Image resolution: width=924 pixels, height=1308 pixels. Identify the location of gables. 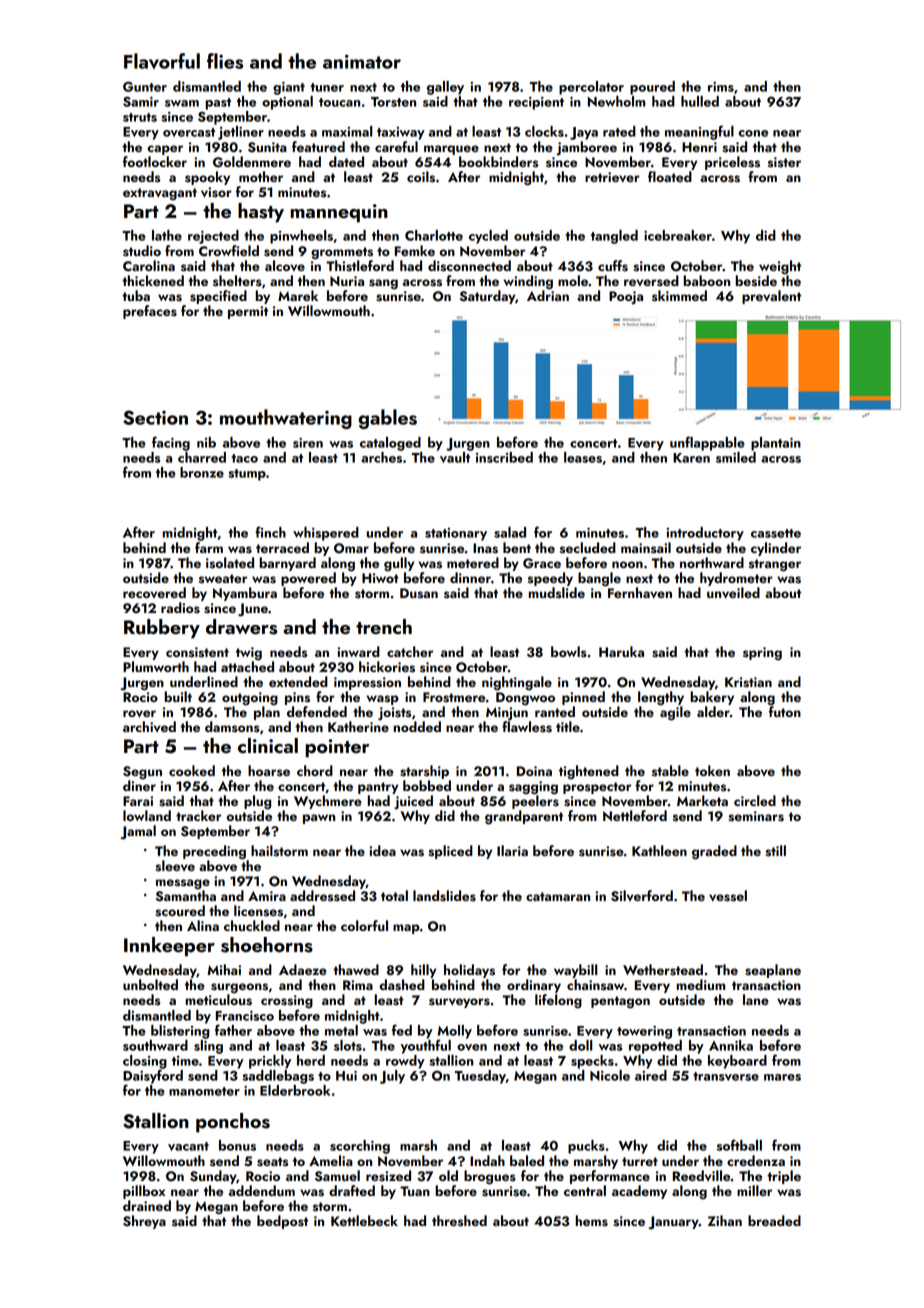
(388, 419).
